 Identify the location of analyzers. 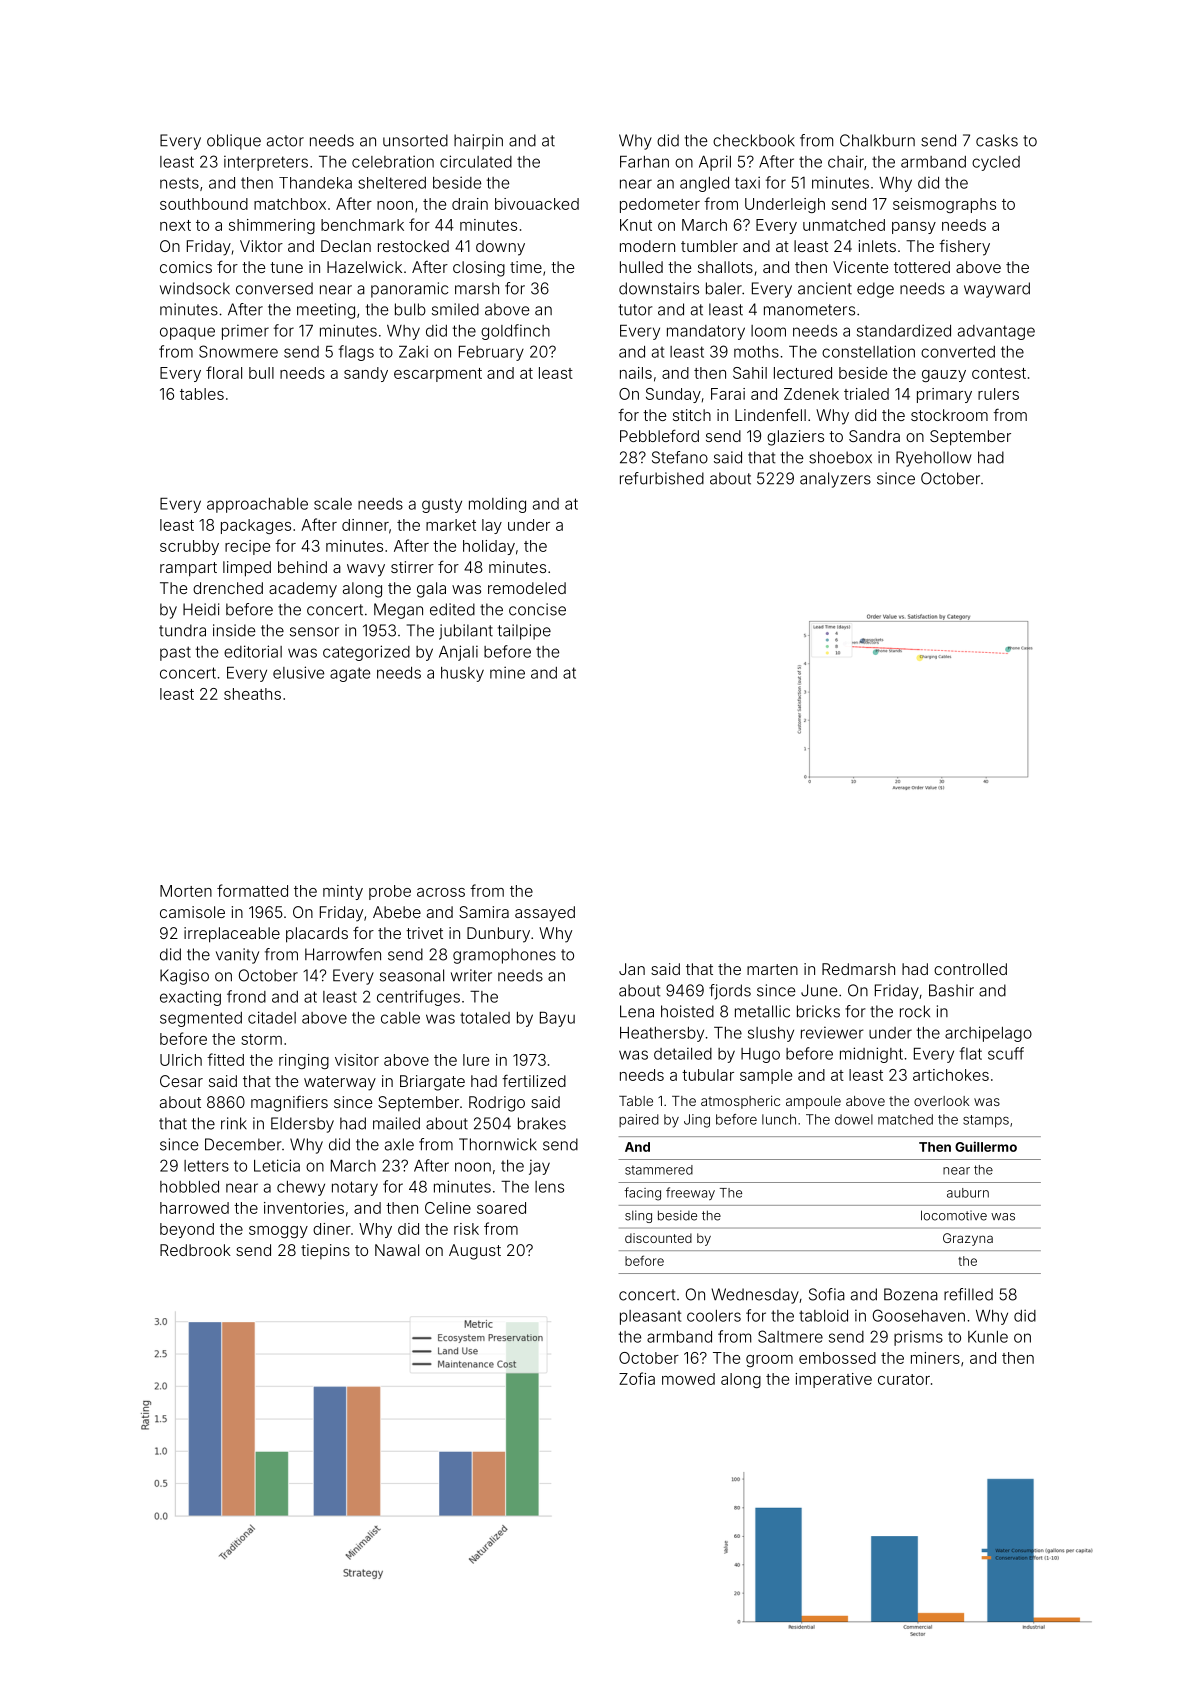
(835, 480).
